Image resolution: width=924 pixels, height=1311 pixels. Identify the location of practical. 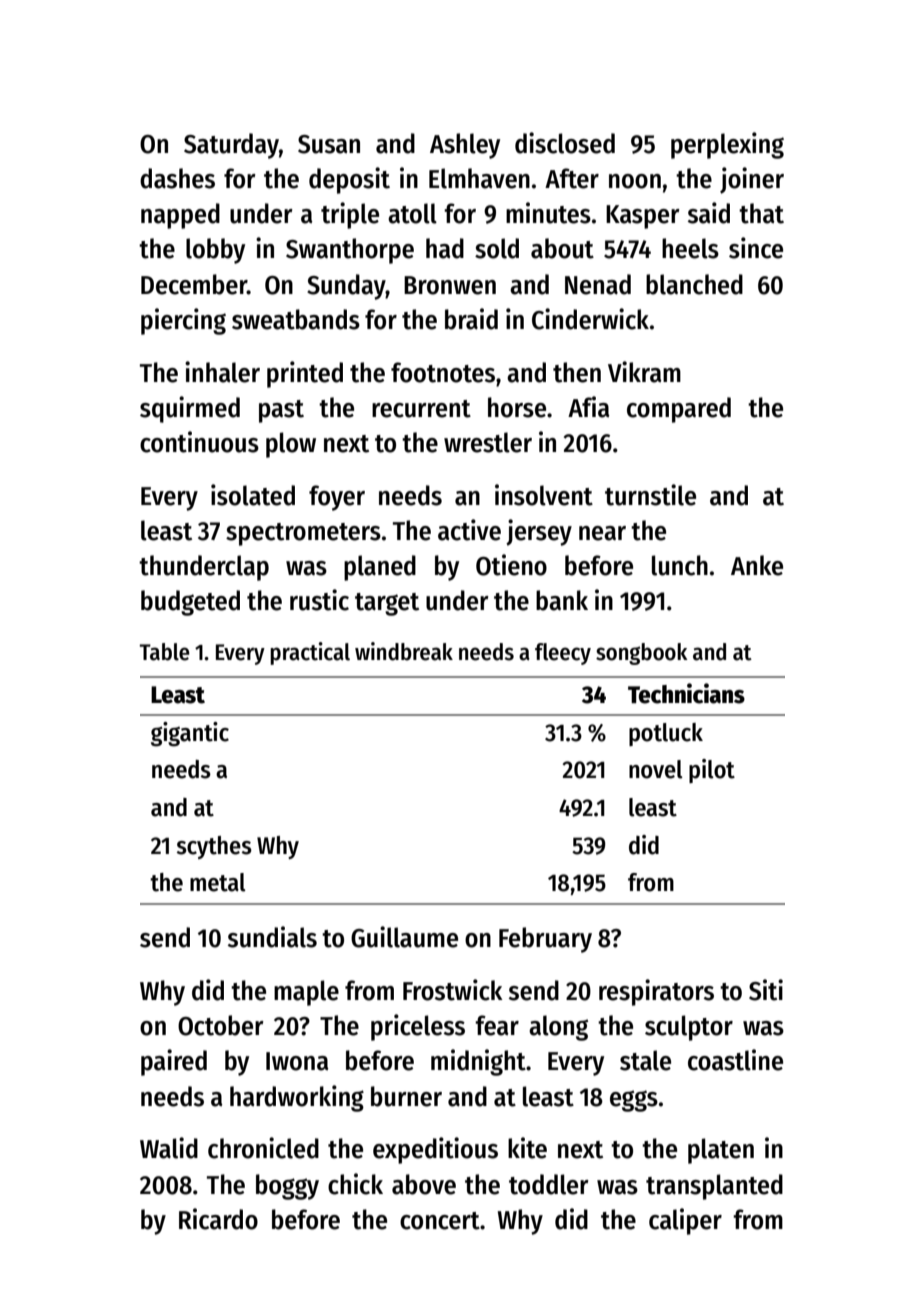
(310, 653).
